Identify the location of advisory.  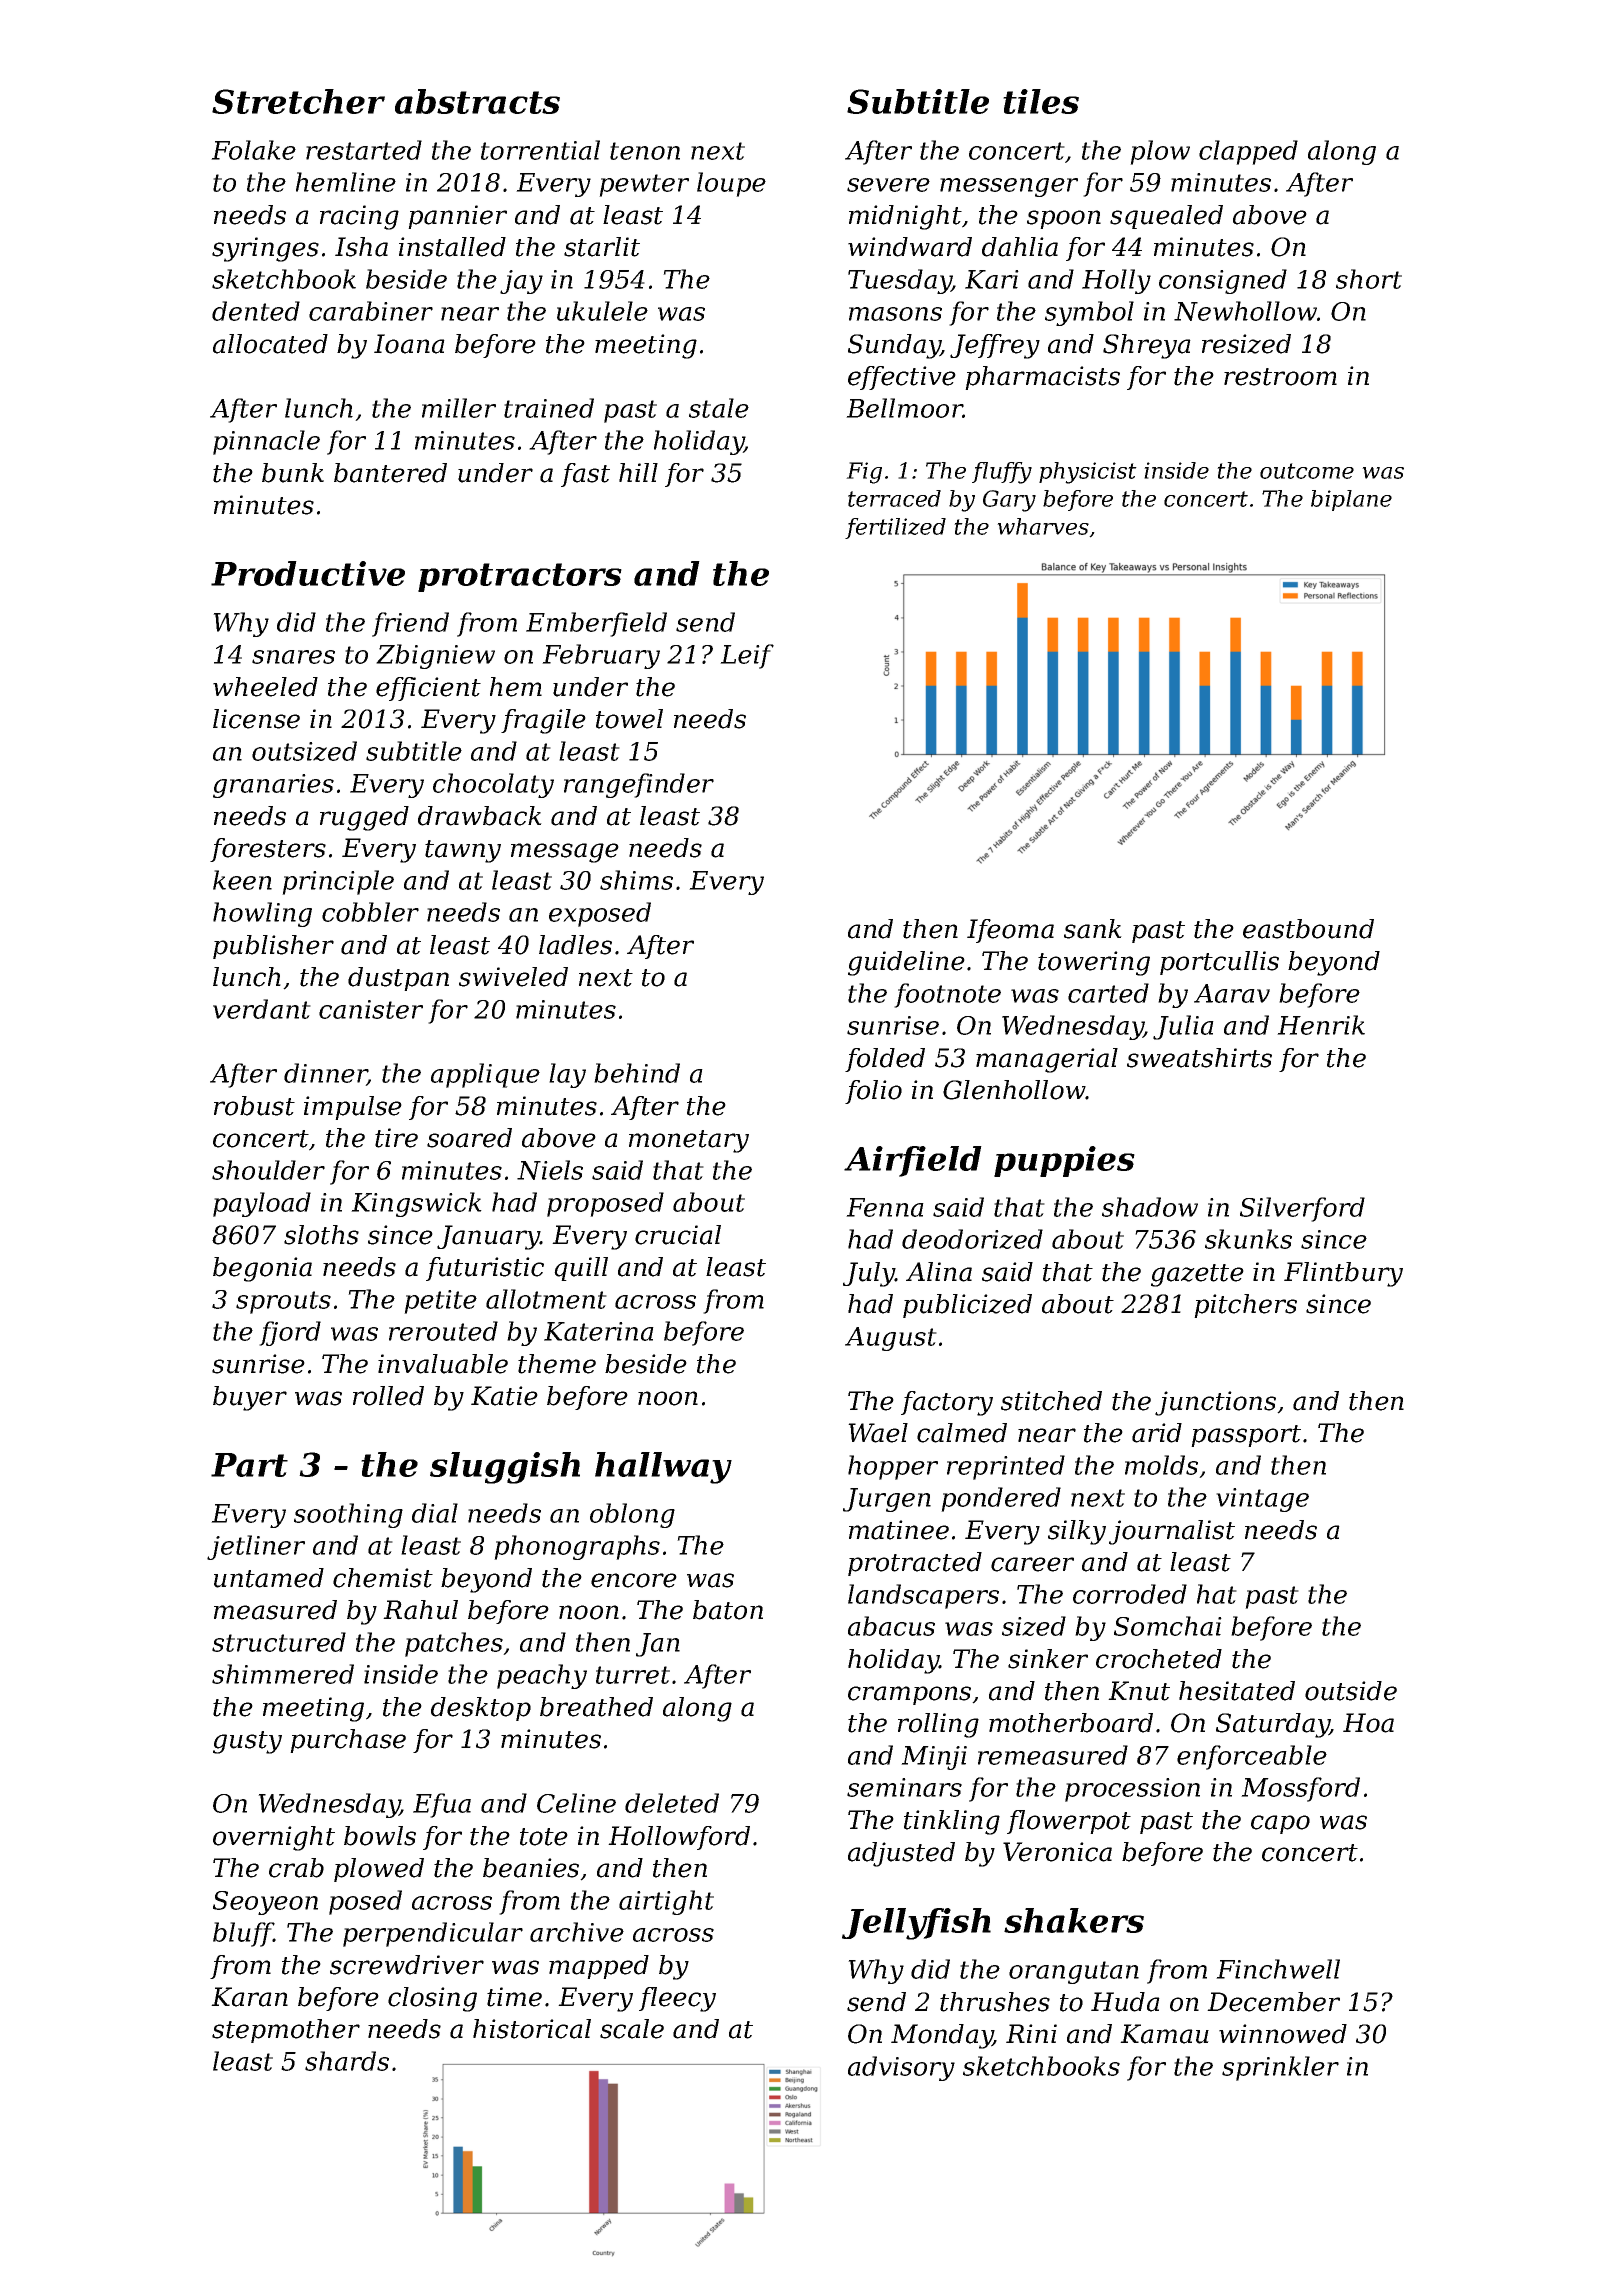
(901, 2068).
